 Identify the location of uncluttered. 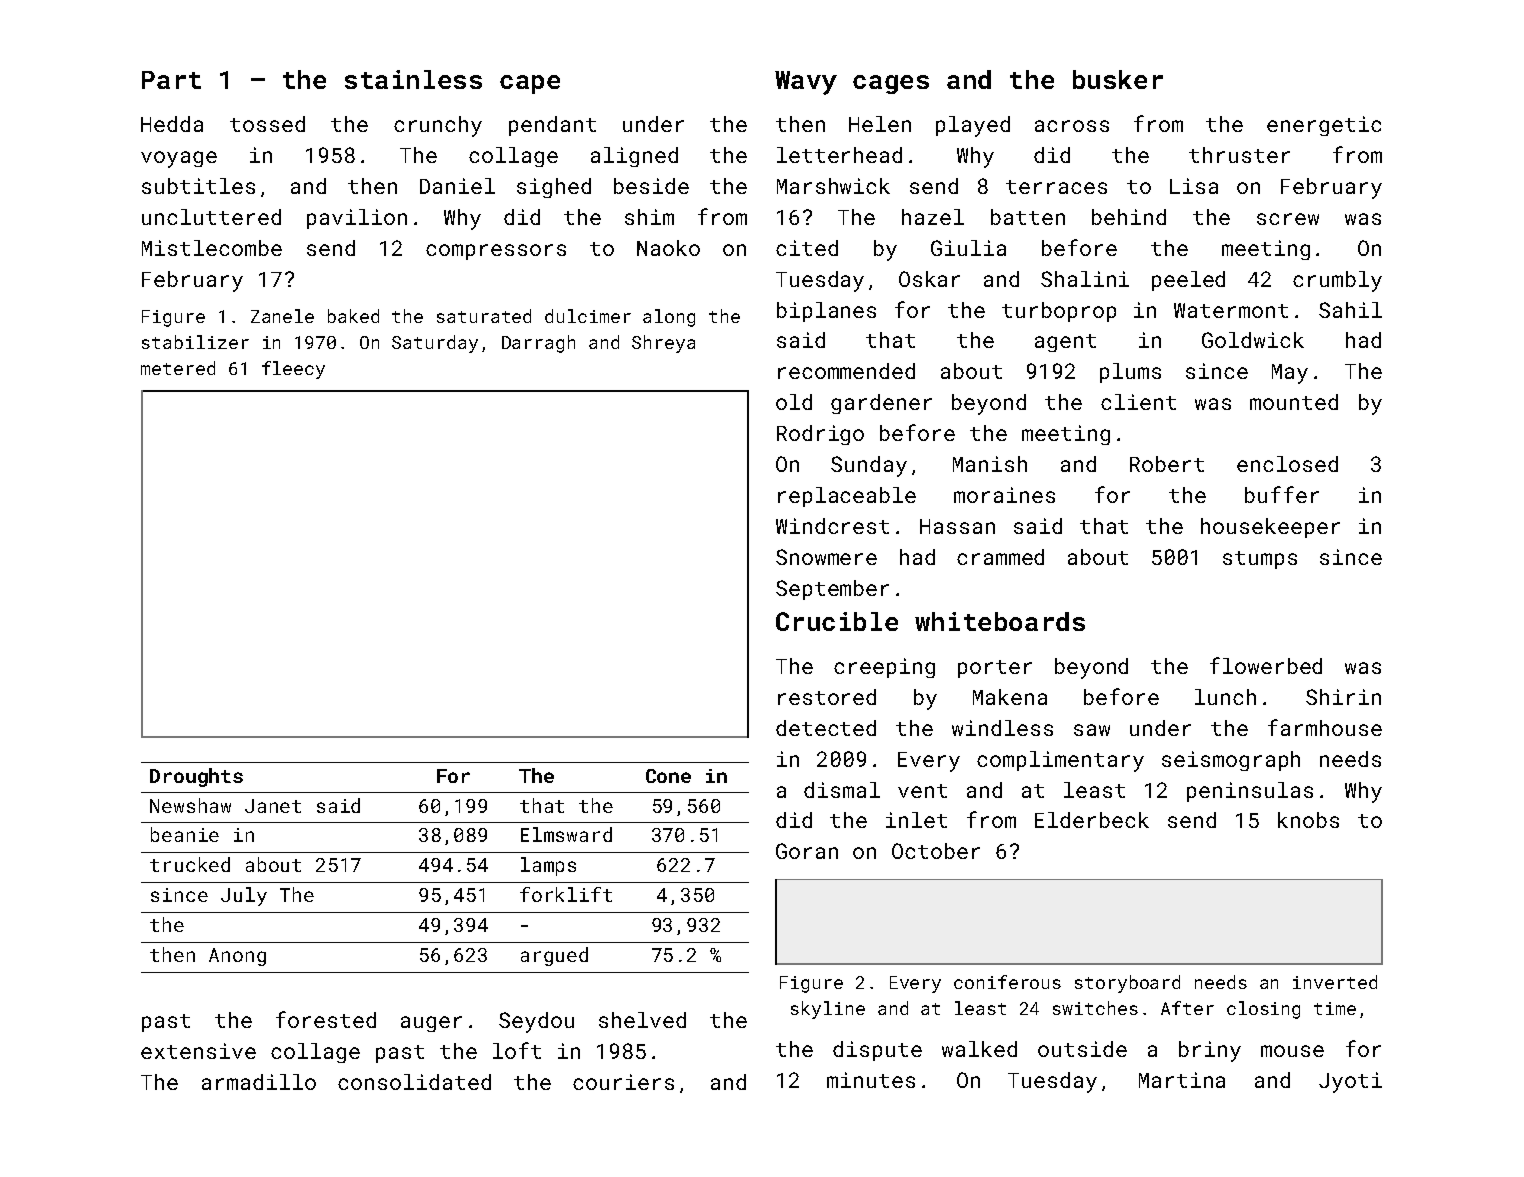
(211, 217).
